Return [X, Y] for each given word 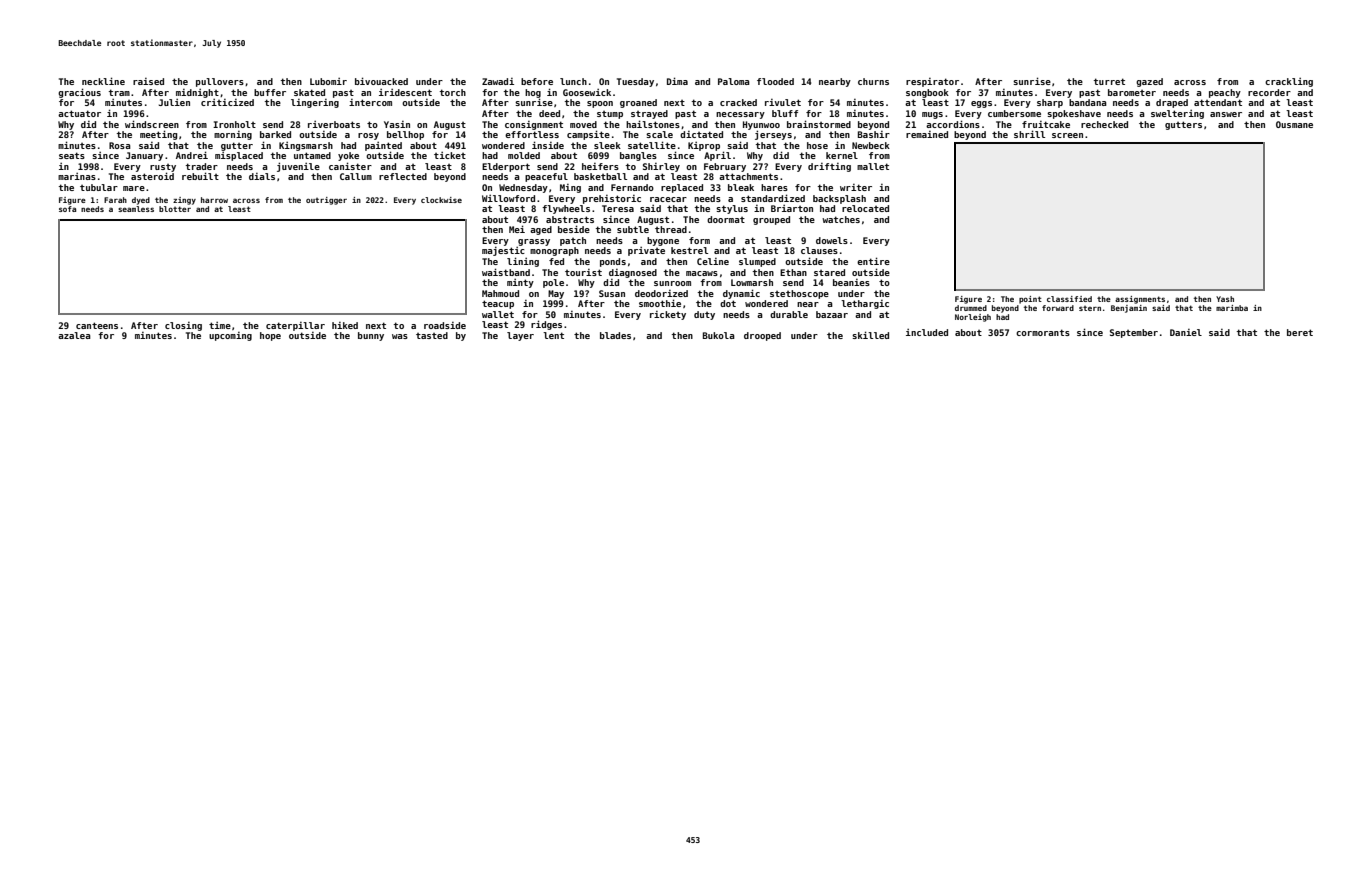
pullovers [220, 82]
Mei [517, 229]
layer [520, 336]
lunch [573, 81]
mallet [873, 166]
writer [856, 187]
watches [841, 219]
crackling [1289, 82]
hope [270, 336]
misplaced [239, 156]
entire [873, 261]
